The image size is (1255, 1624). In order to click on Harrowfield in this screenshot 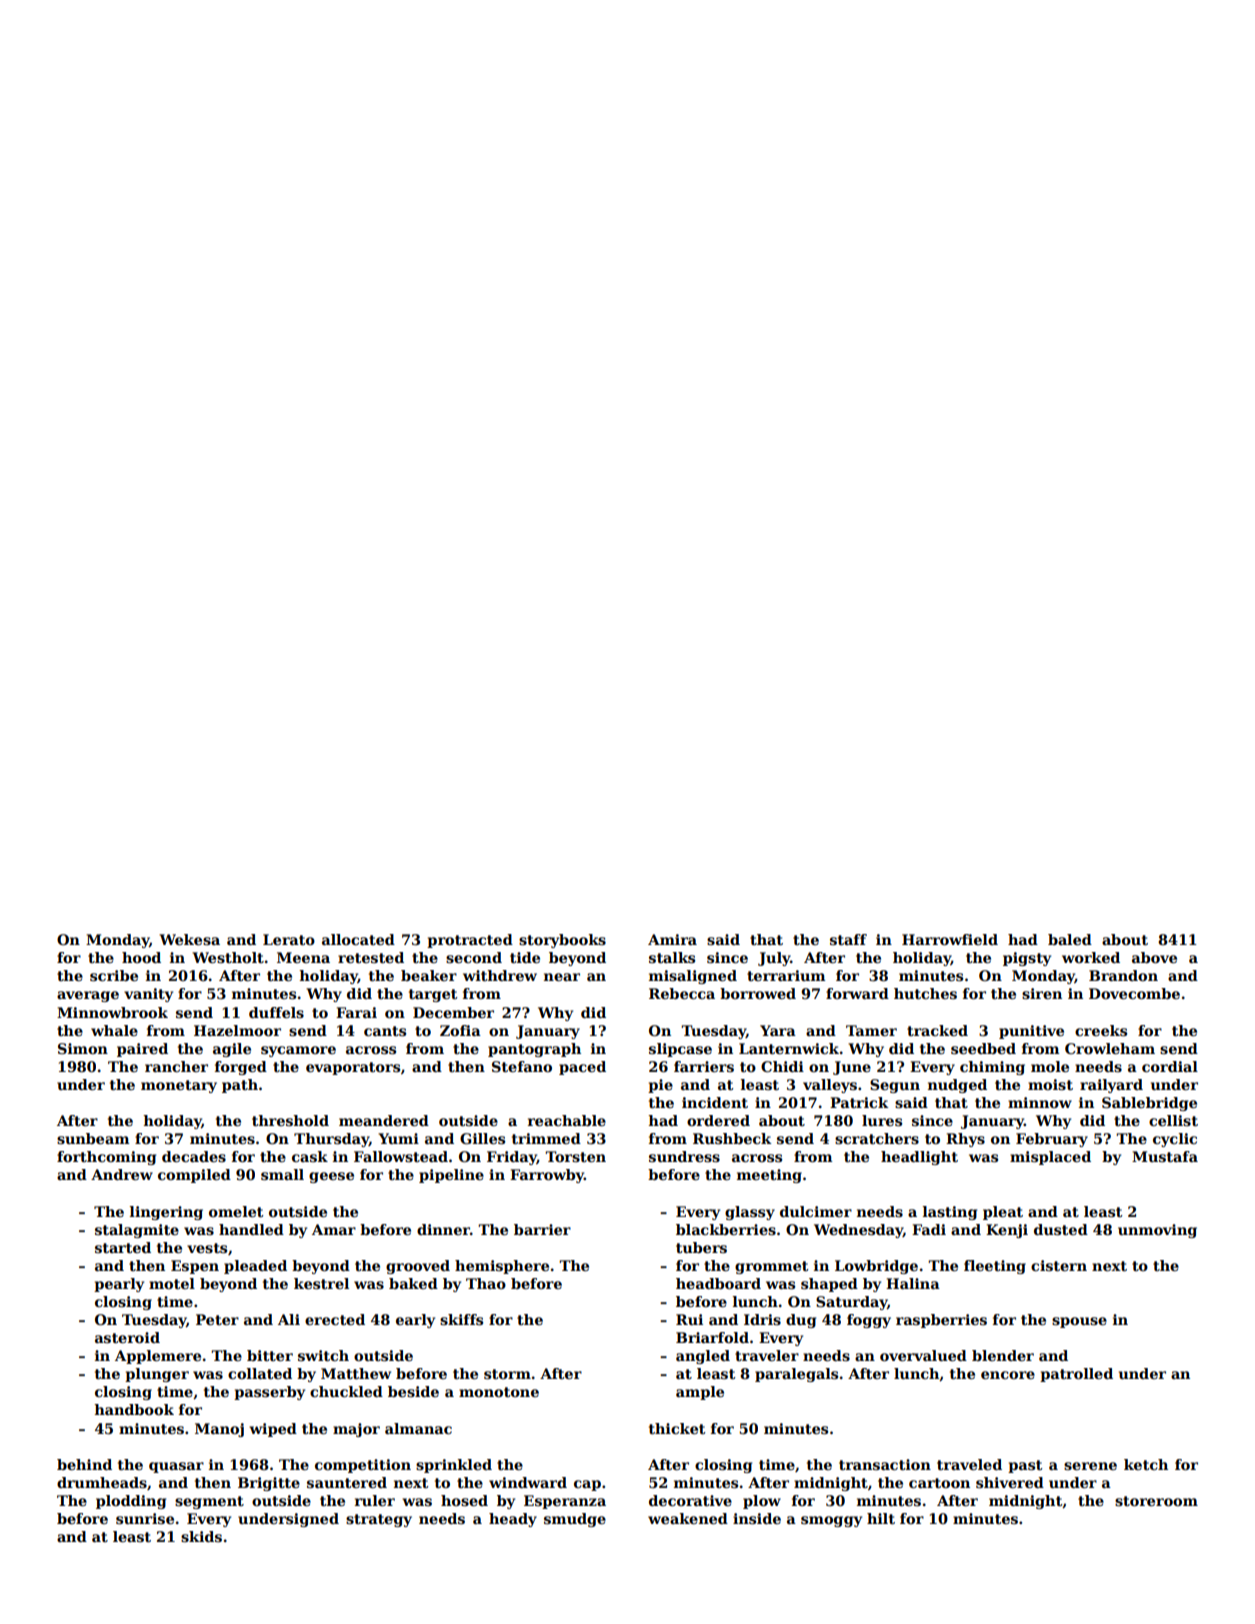, I will do `click(950, 939)`.
